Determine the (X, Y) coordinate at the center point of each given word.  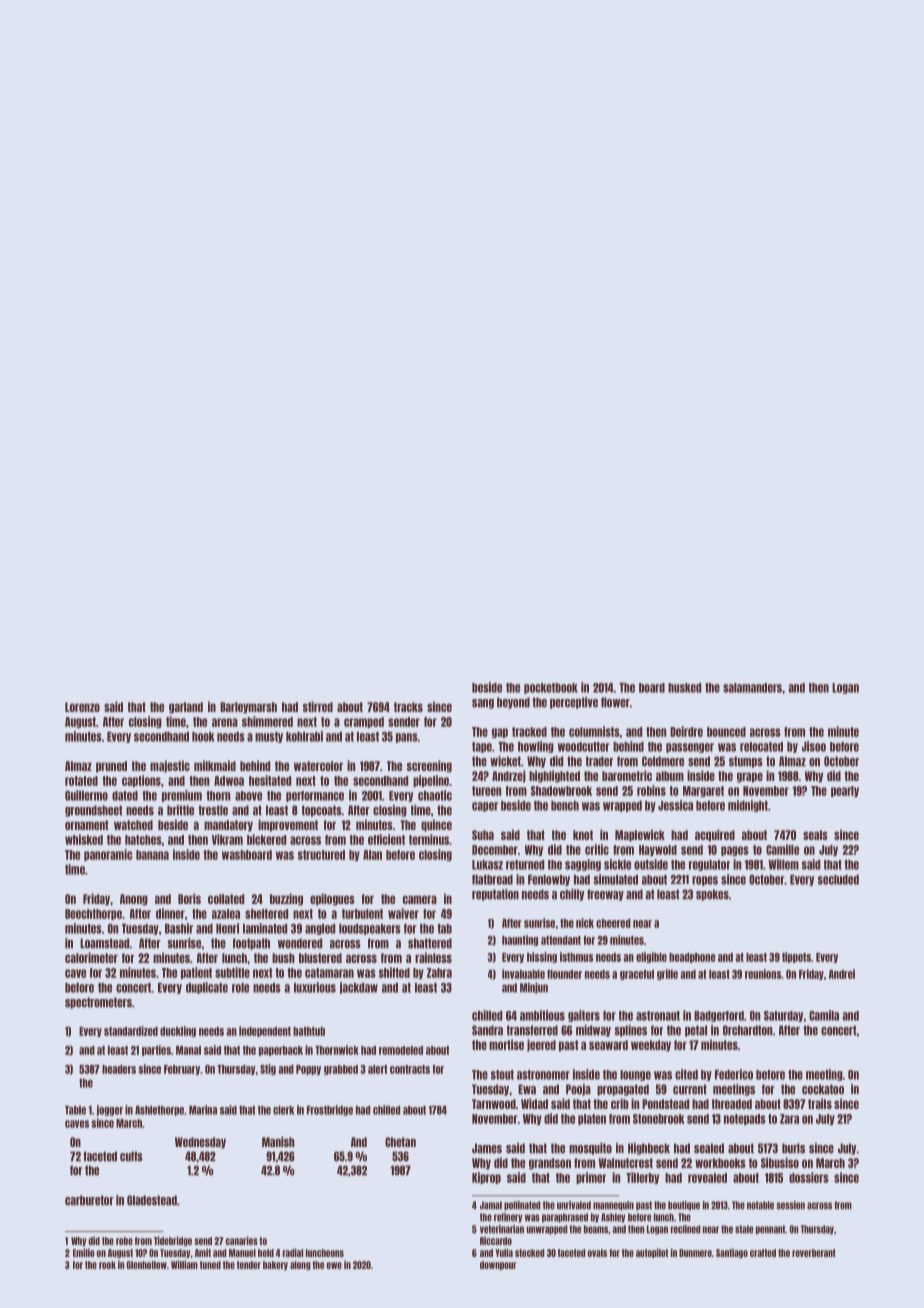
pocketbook (551, 688)
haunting (520, 940)
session (790, 1205)
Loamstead (105, 943)
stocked (530, 1253)
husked (684, 688)
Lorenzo (82, 707)
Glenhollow (147, 1265)
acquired (715, 835)
